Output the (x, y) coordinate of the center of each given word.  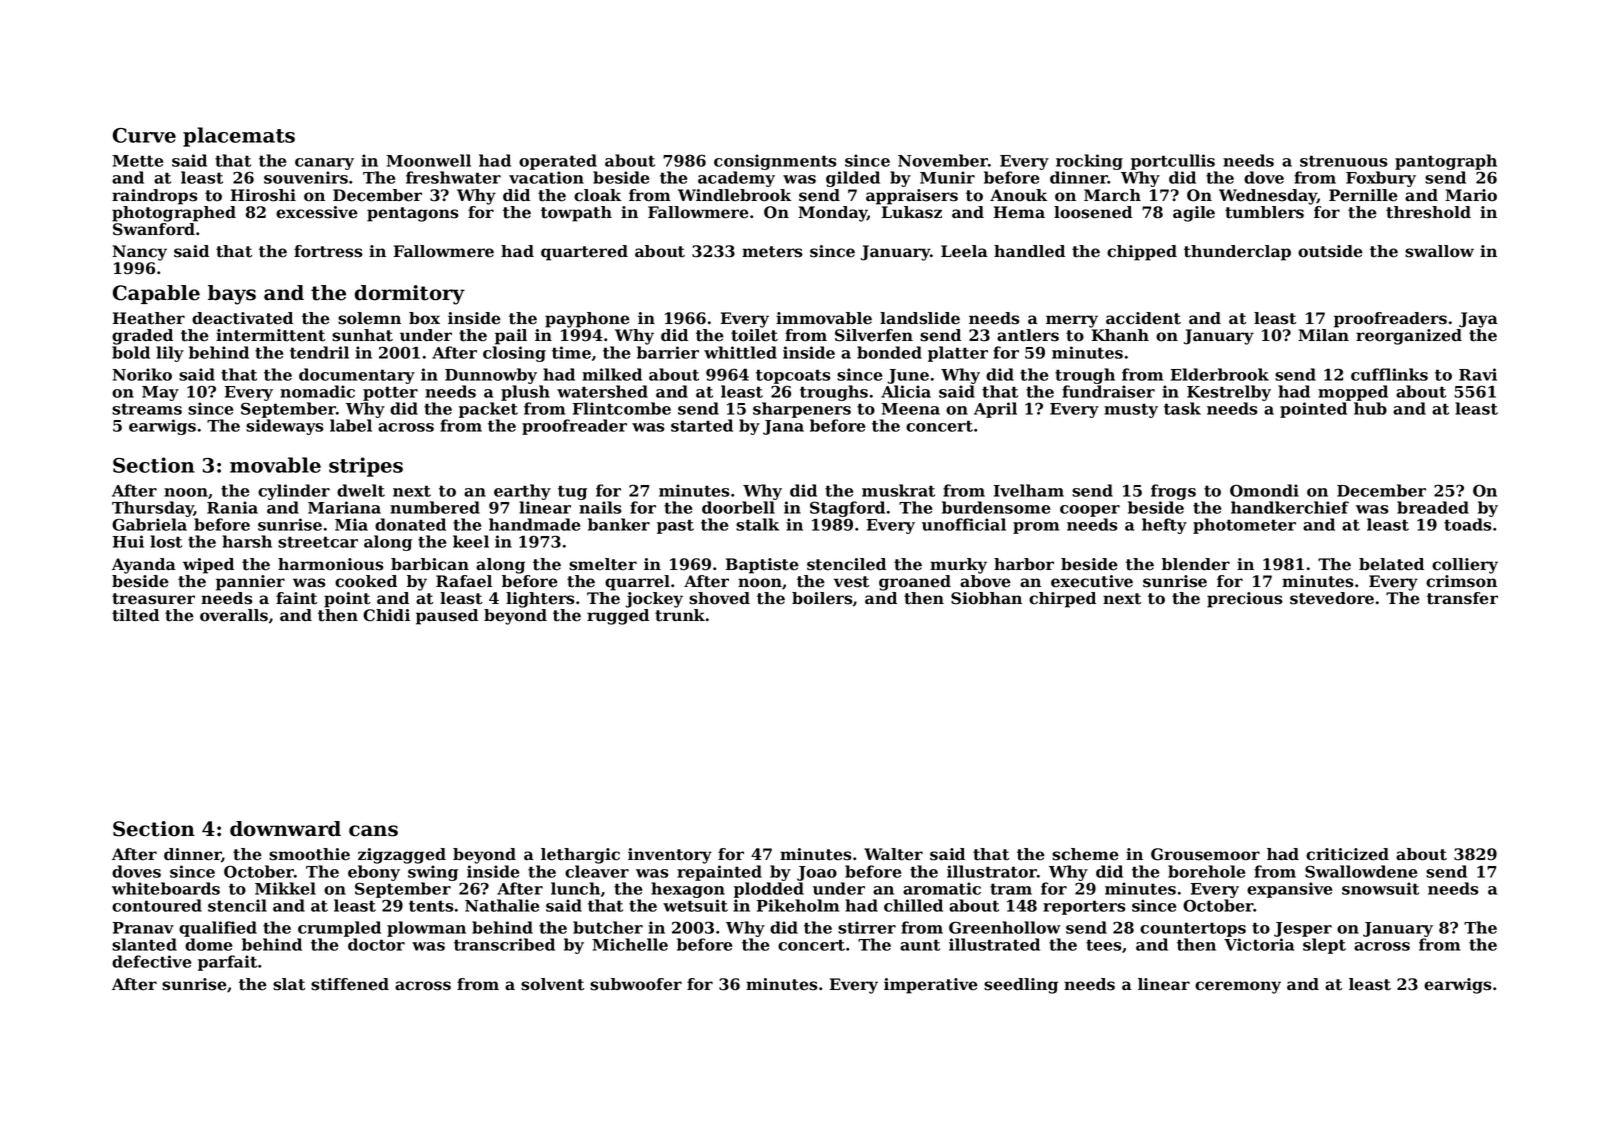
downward (285, 829)
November (943, 160)
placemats (239, 137)
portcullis (1173, 162)
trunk (680, 615)
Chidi (386, 615)
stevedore (1332, 598)
